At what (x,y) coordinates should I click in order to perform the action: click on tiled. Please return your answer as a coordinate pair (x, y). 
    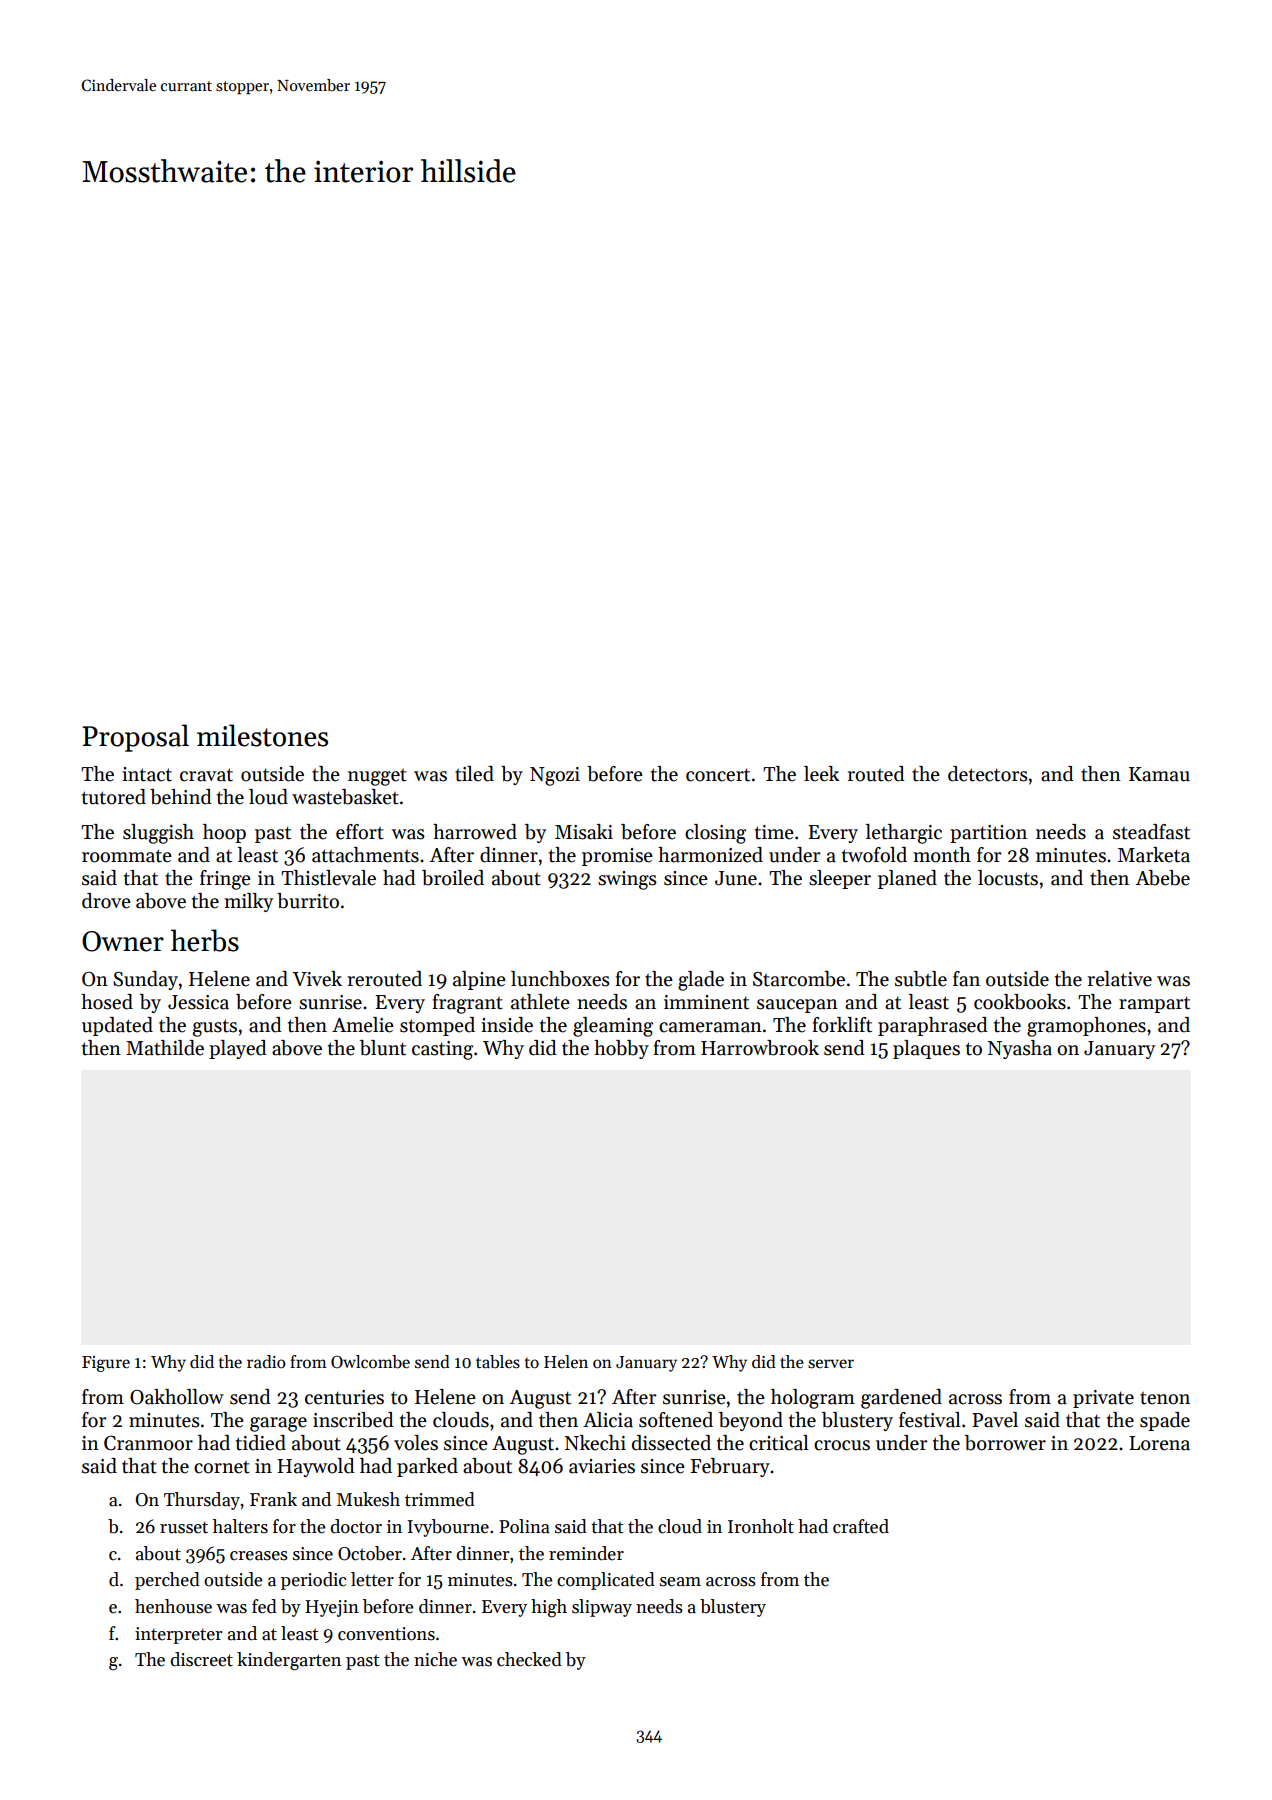
    Looking at the image, I should click on (474, 774).
